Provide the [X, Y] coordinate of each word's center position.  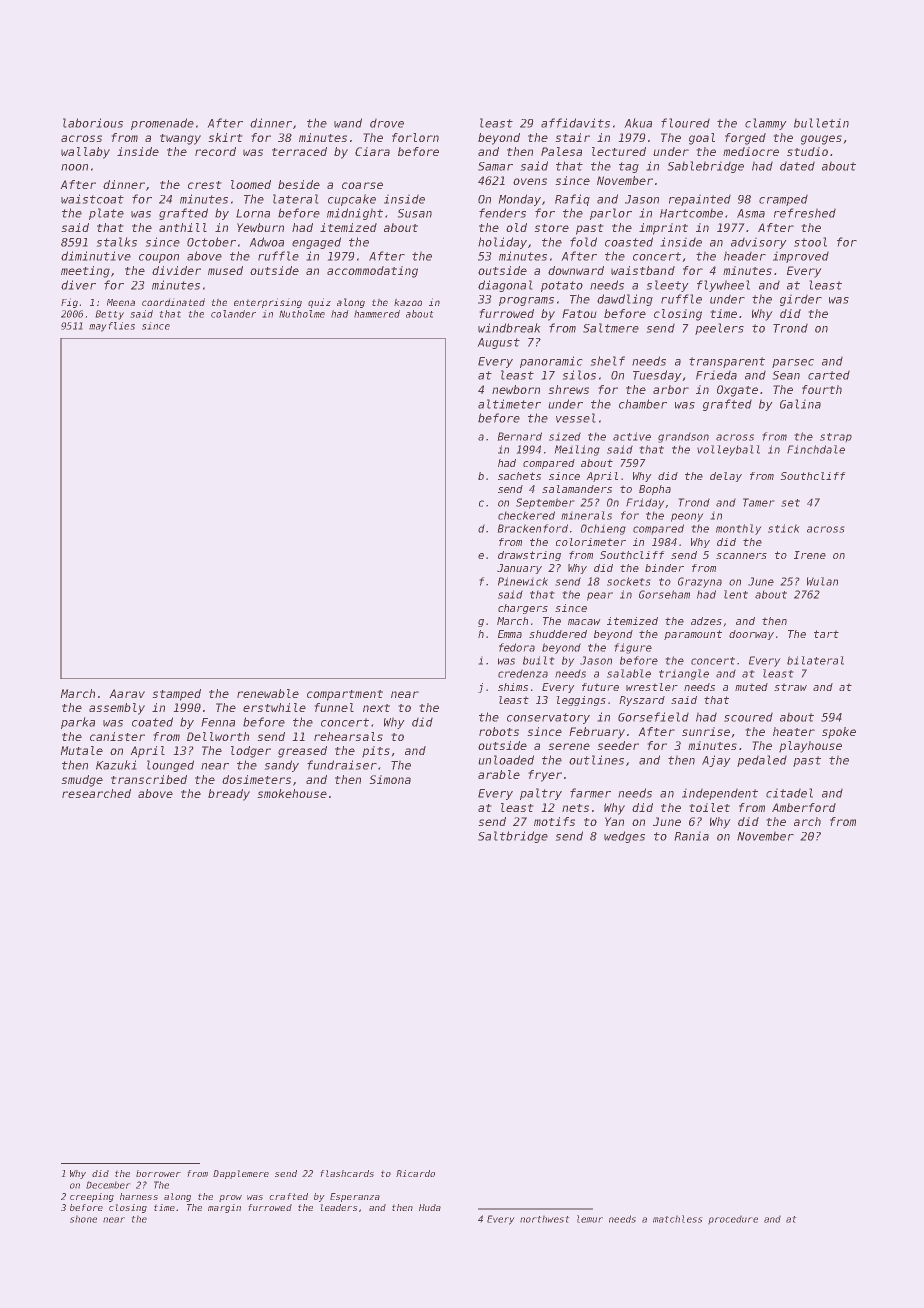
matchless [678, 1219]
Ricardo [415, 1173]
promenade [162, 124]
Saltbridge [513, 837]
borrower [158, 1173]
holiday [502, 243]
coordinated [173, 302]
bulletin [821, 123]
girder [801, 300]
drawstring [529, 556]
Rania [691, 836]
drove [387, 123]
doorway [751, 635]
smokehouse [292, 793]
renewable [268, 693]
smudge [82, 781]
